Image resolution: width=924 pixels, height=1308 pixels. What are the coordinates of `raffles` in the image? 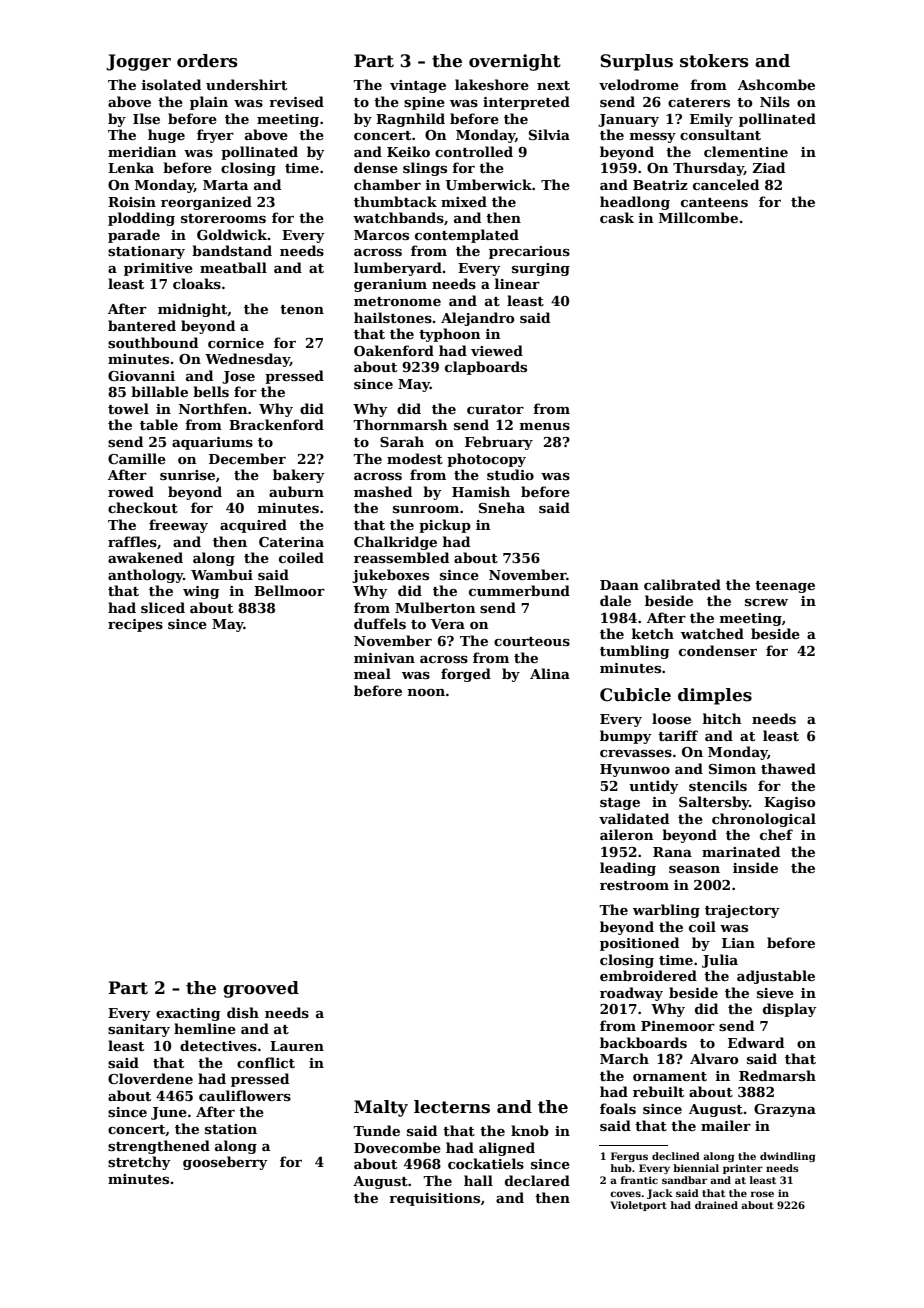 It's located at (132, 541).
